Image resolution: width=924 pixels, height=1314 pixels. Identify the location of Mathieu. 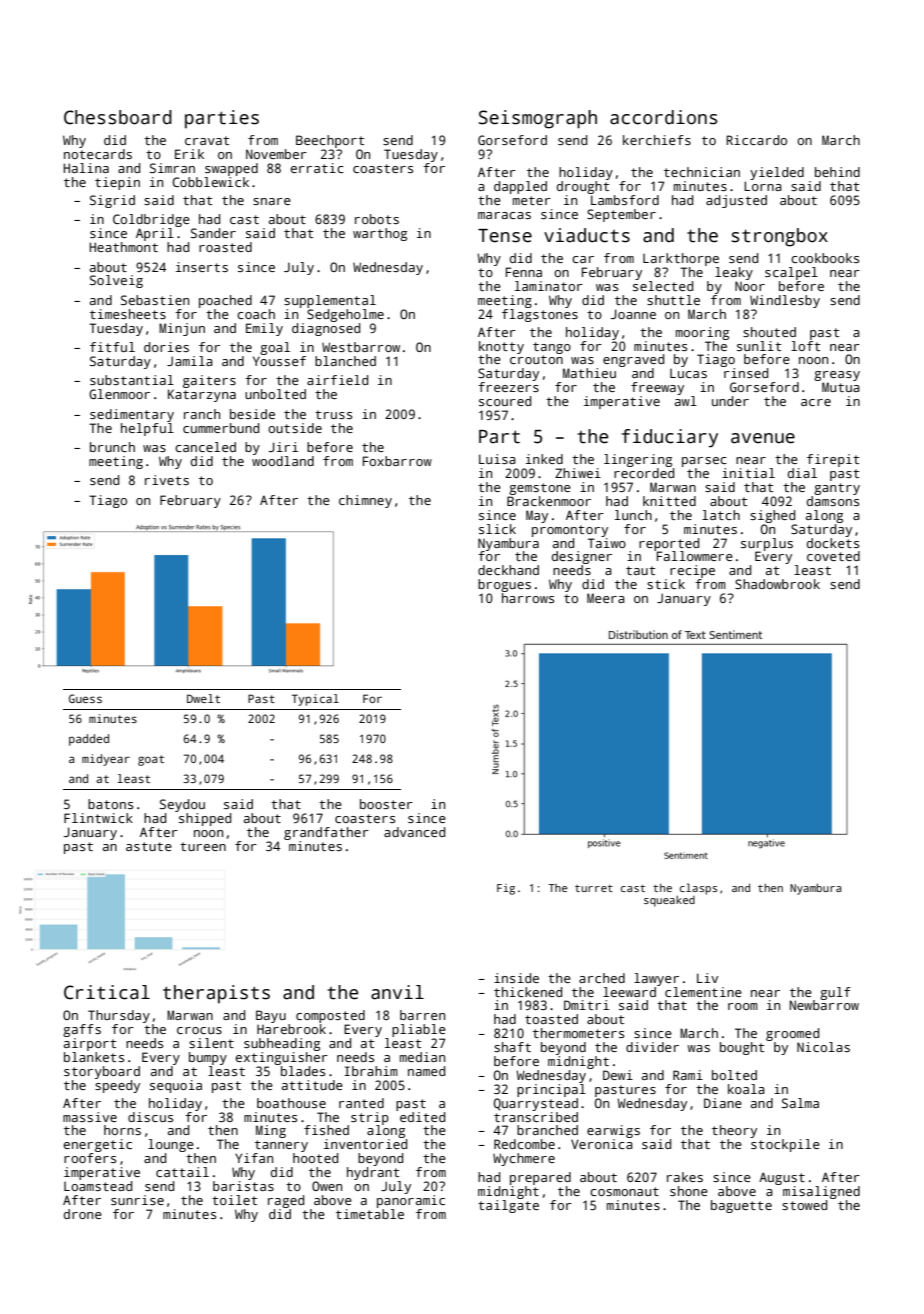
(589, 373).
